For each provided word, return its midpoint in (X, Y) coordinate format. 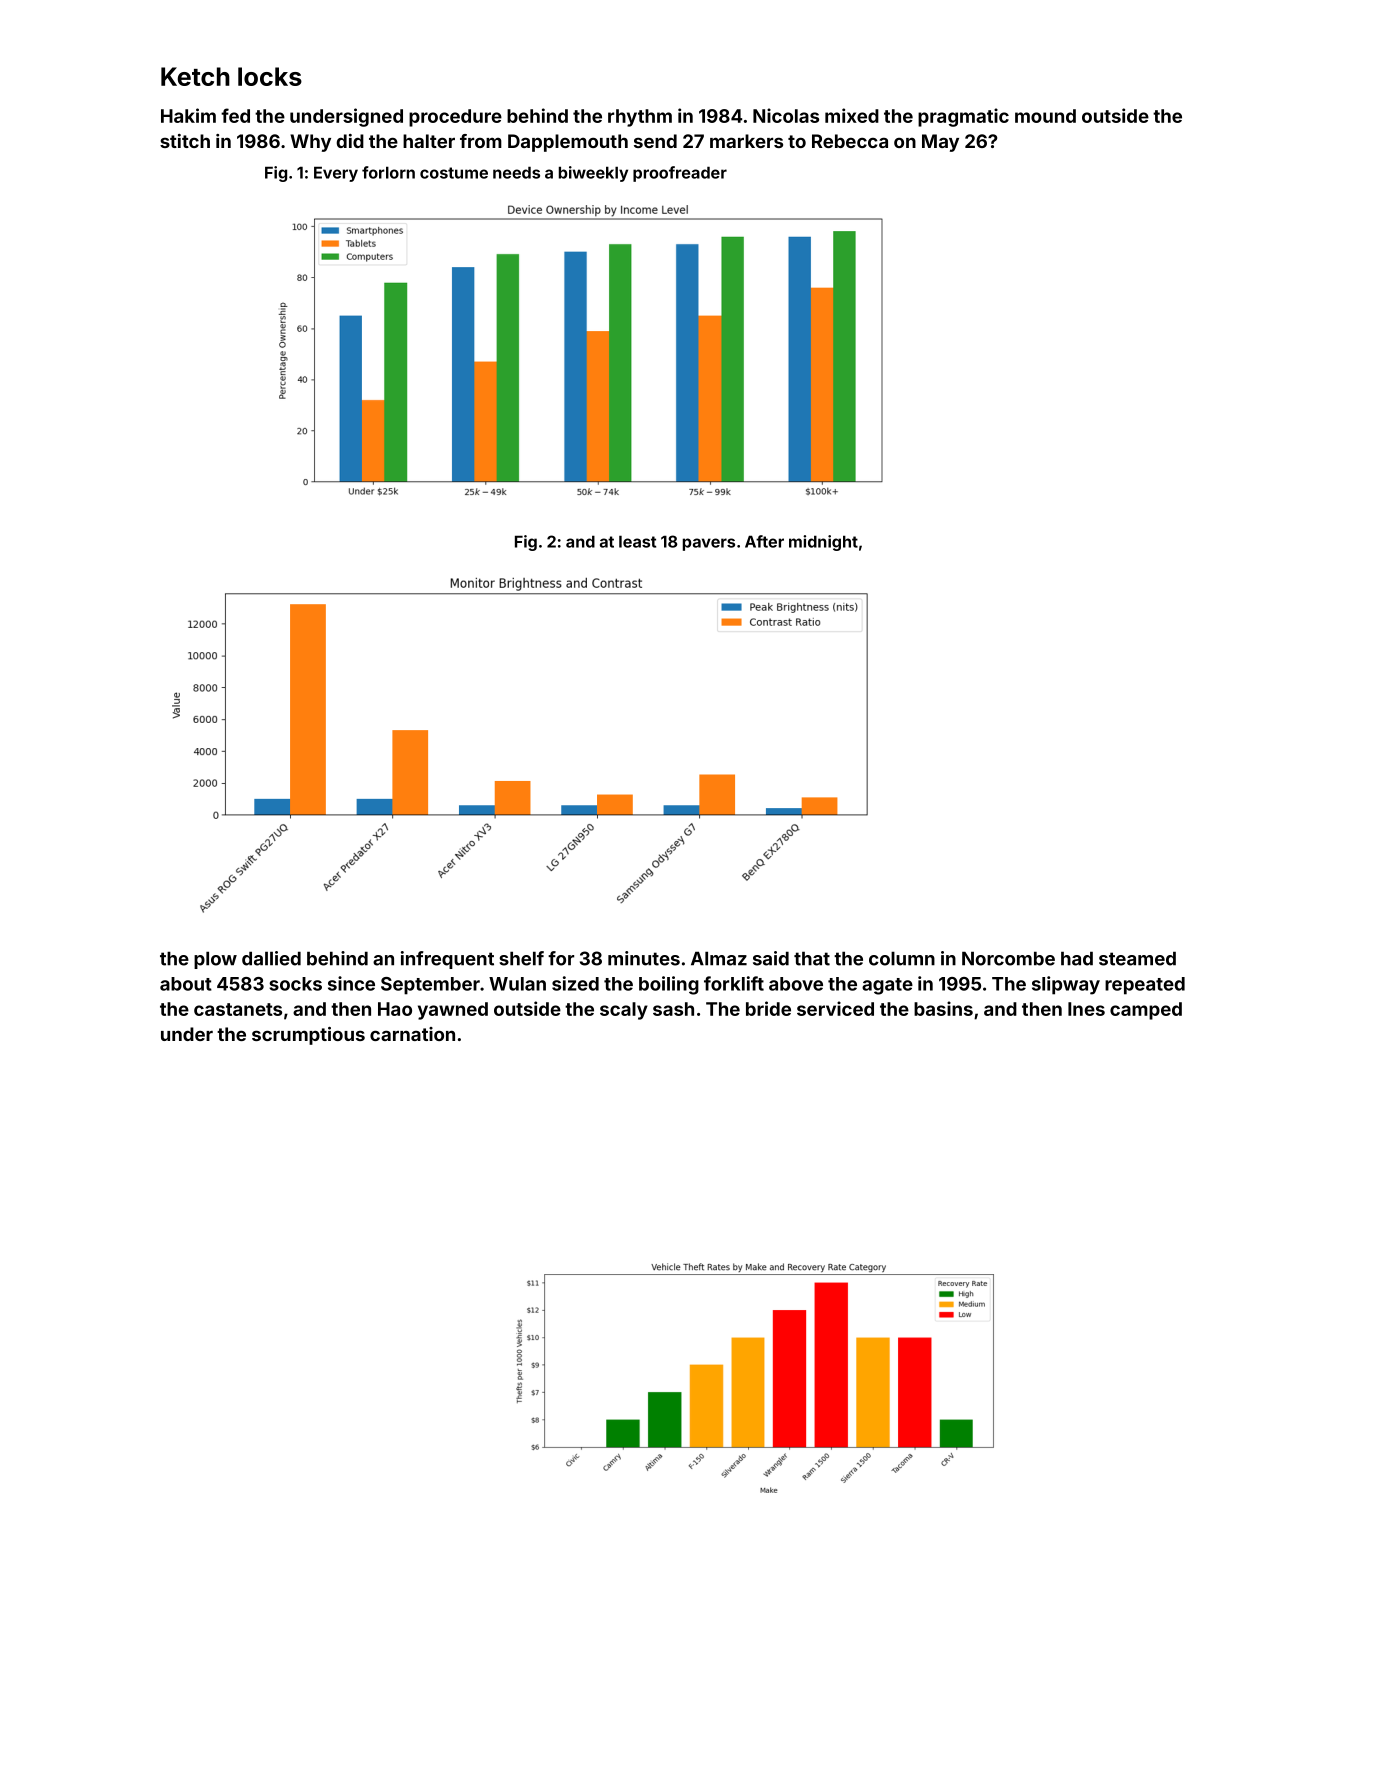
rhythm (640, 118)
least (637, 541)
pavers (709, 544)
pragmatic (963, 117)
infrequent (447, 960)
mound (1045, 116)
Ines (1086, 1009)
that (812, 958)
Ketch (195, 76)
